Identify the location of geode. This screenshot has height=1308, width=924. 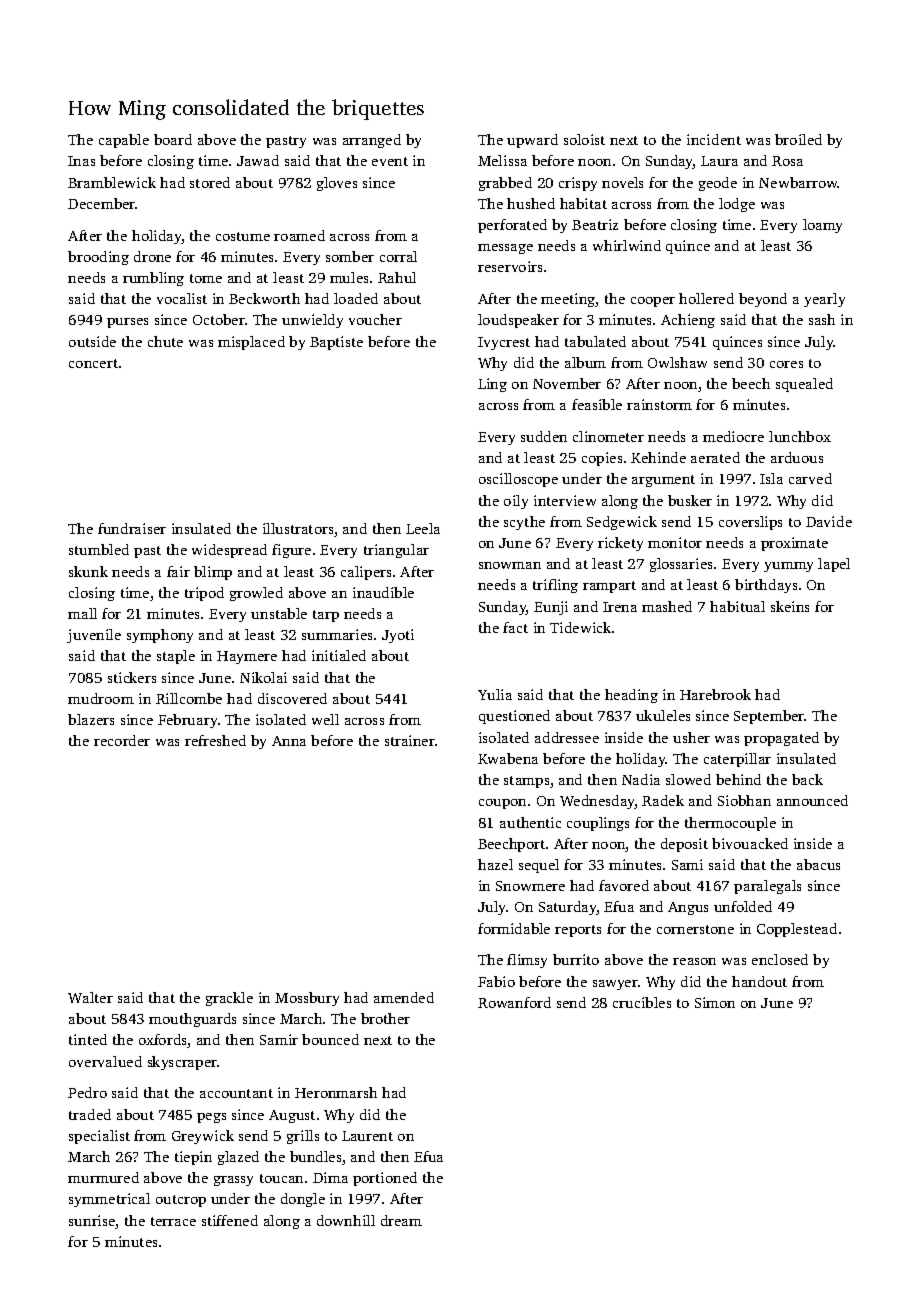
(718, 184).
